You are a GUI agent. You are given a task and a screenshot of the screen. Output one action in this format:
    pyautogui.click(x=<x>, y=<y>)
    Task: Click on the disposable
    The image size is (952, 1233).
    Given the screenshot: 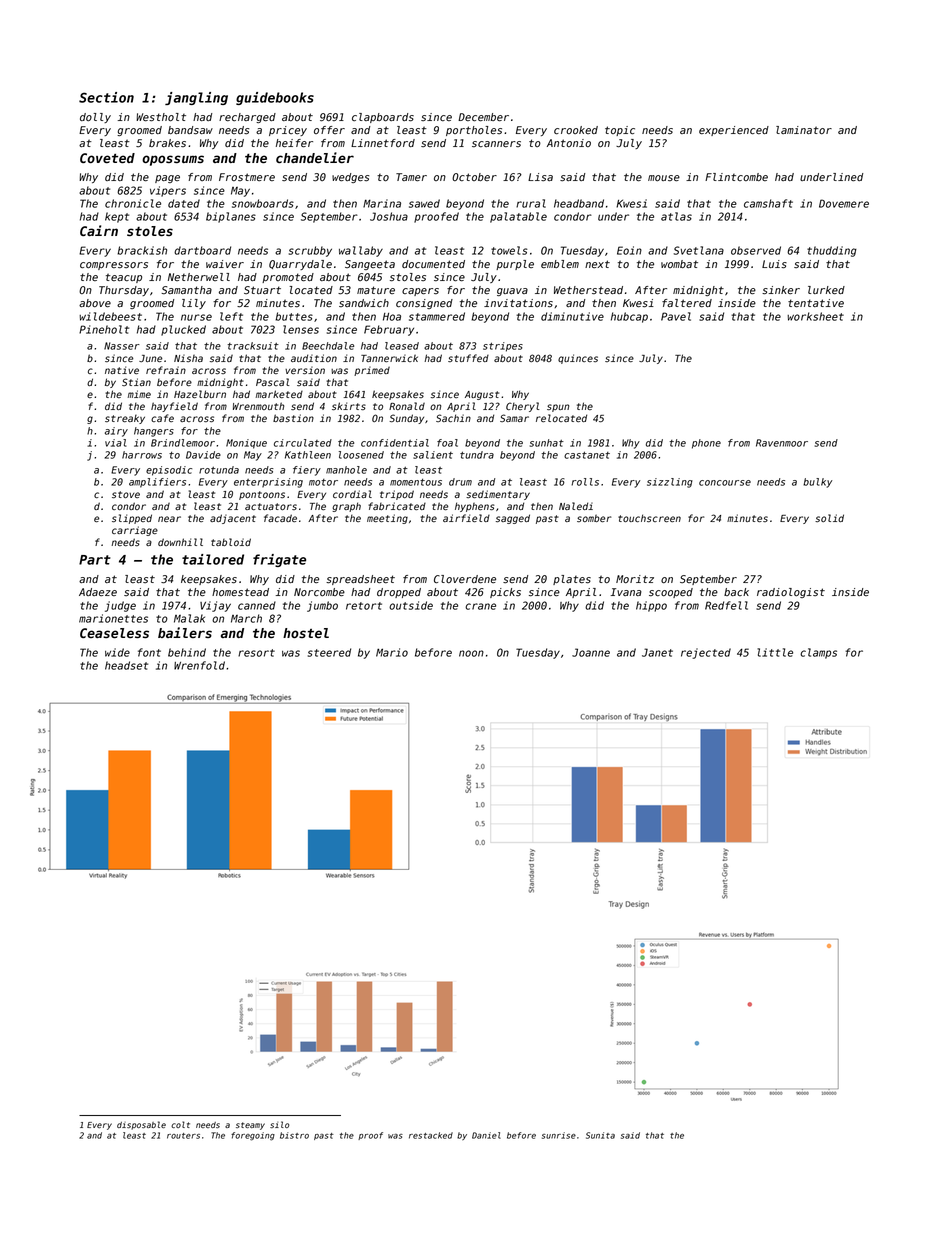 What is the action you would take?
    pyautogui.click(x=141, y=1125)
